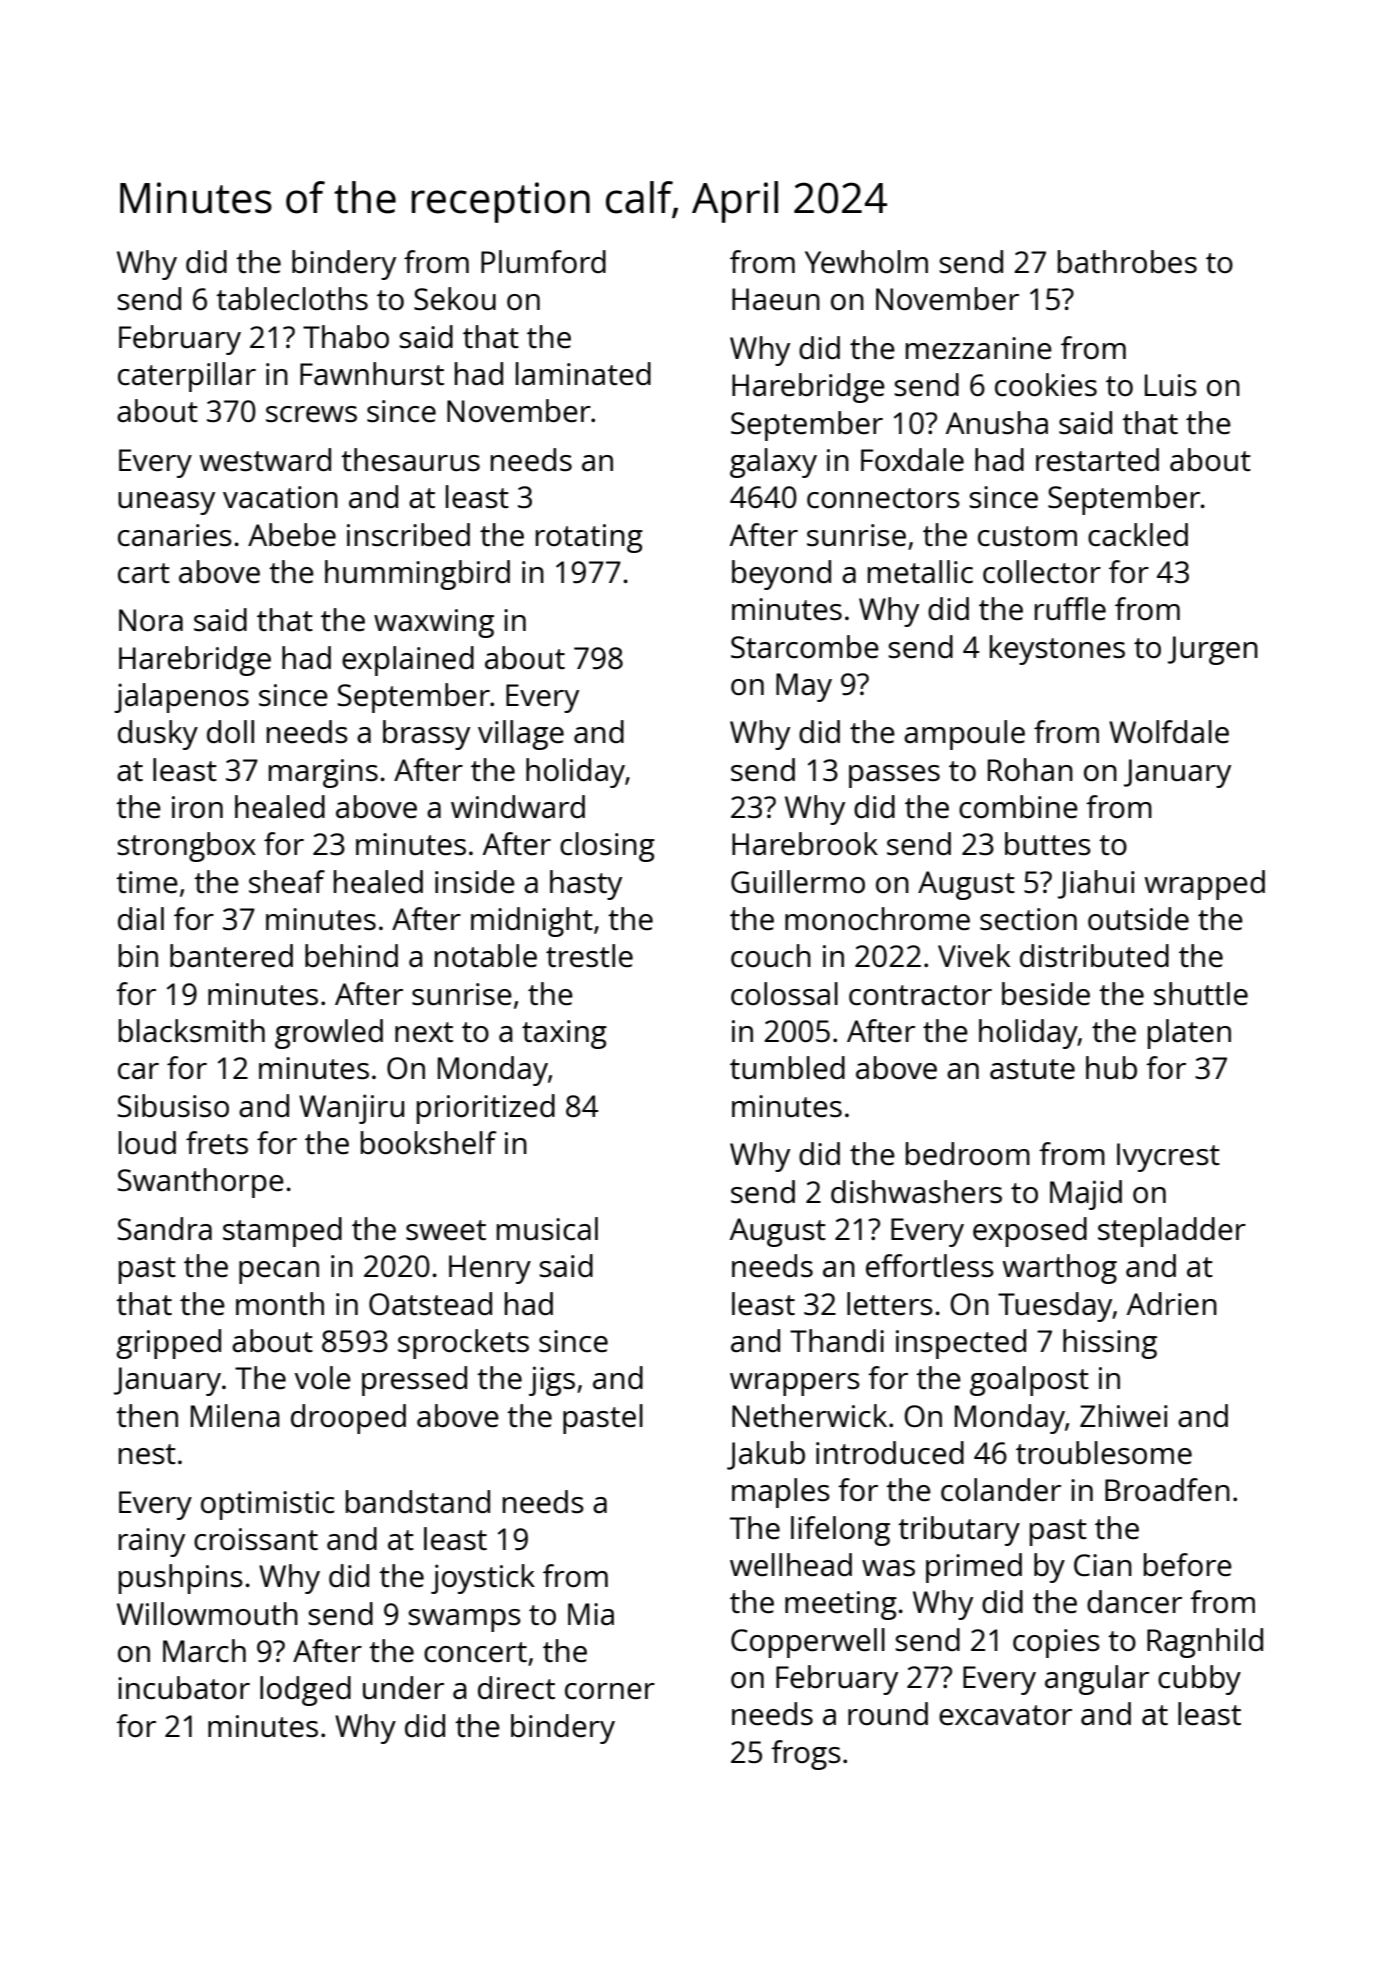 The width and height of the document is (1386, 1969). What do you see at coordinates (287, 882) in the document?
I see `sheaf` at bounding box center [287, 882].
